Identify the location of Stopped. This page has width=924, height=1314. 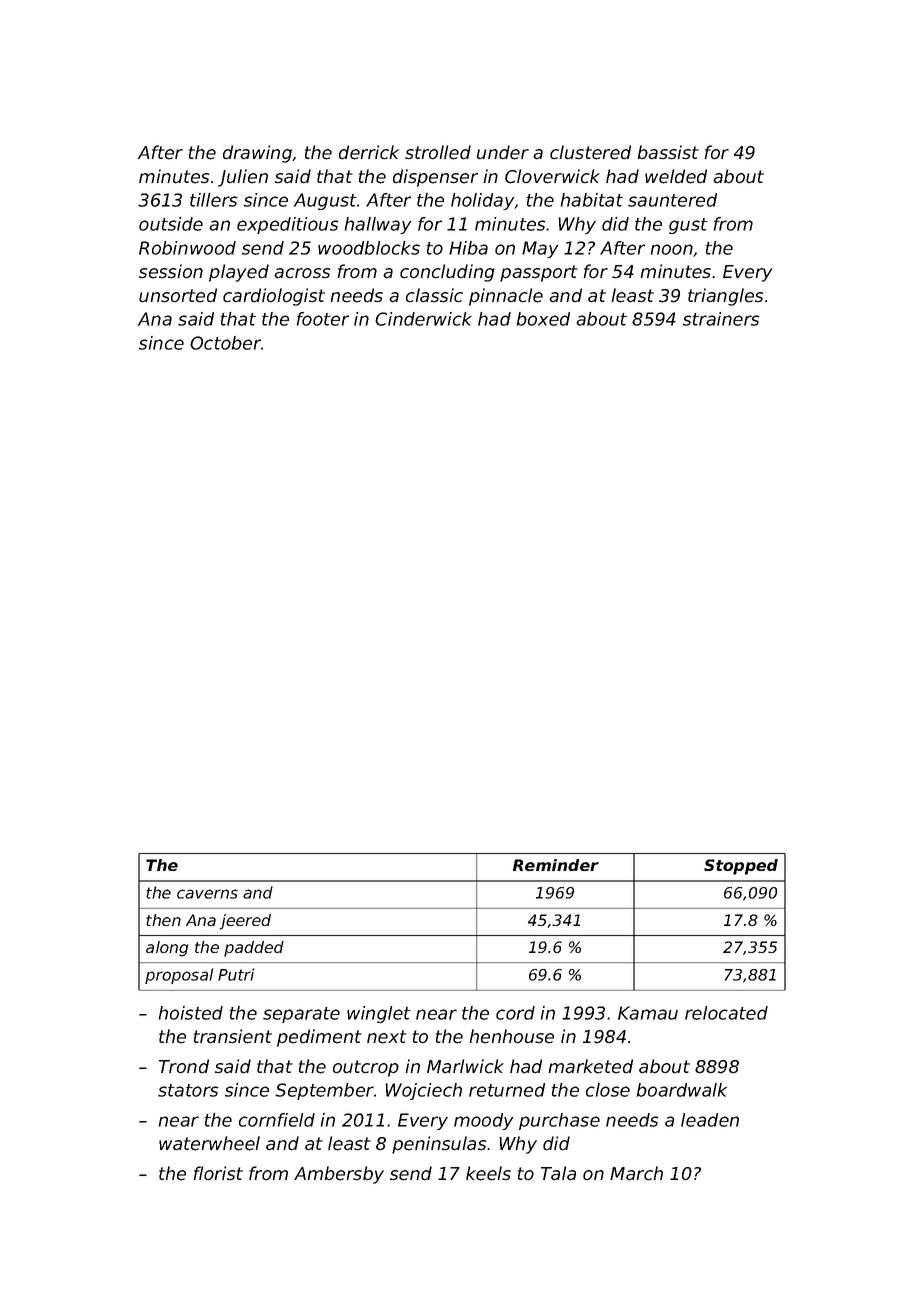
(741, 867).
